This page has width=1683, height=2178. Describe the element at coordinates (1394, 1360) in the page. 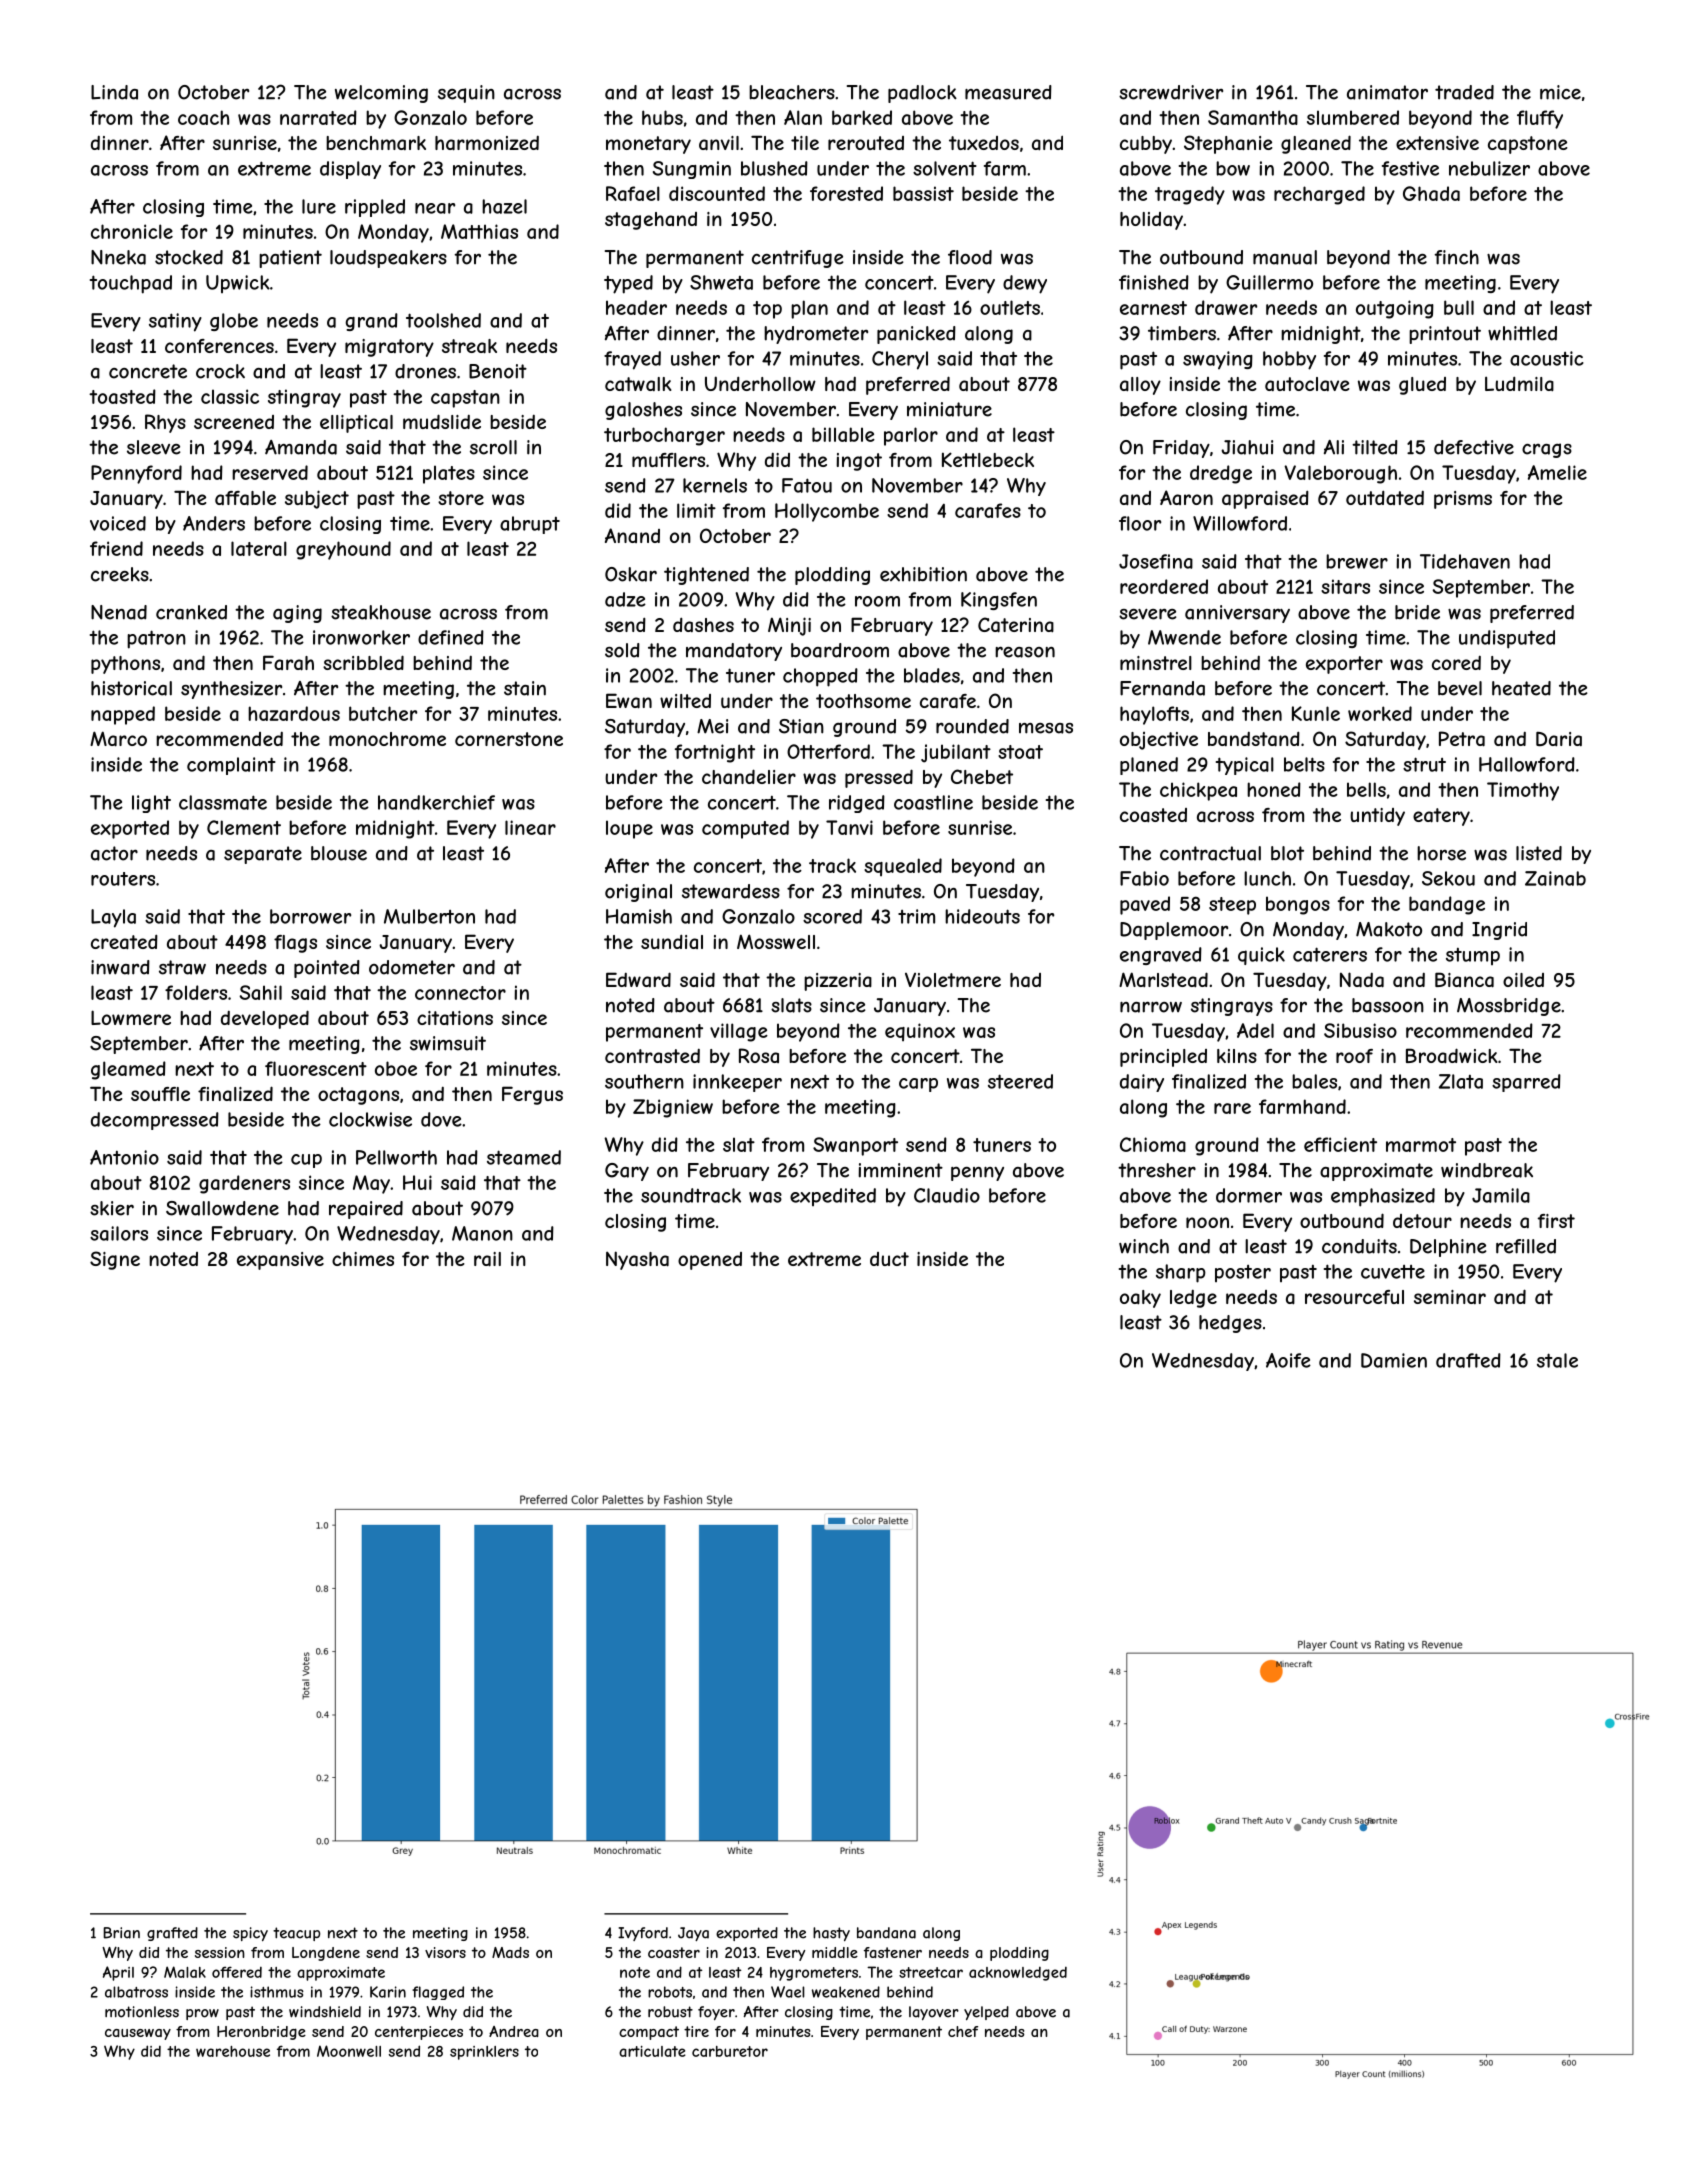

I see `Damien` at that location.
